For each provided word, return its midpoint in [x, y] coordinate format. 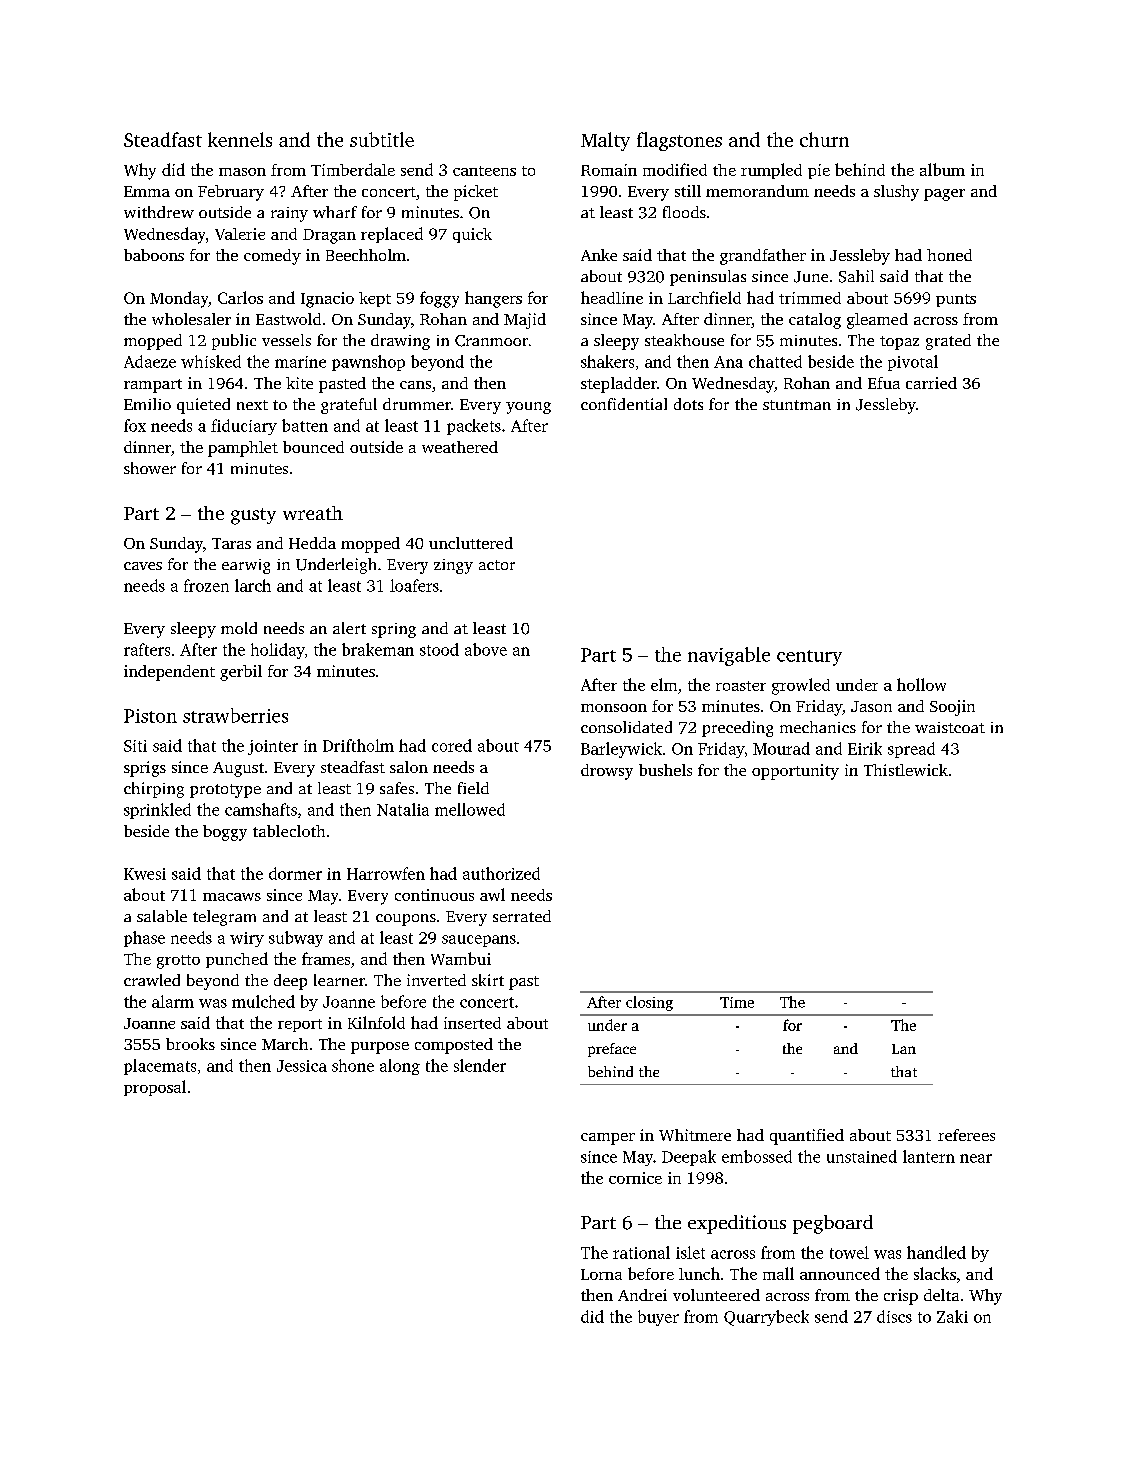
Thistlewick [906, 770]
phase [144, 939]
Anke [599, 255]
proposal [155, 1088]
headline [612, 297]
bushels [665, 770]
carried [931, 383]
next [252, 405]
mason [242, 172]
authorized [501, 873]
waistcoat [950, 727]
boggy [225, 833]
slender [480, 1065]
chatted [775, 361]
